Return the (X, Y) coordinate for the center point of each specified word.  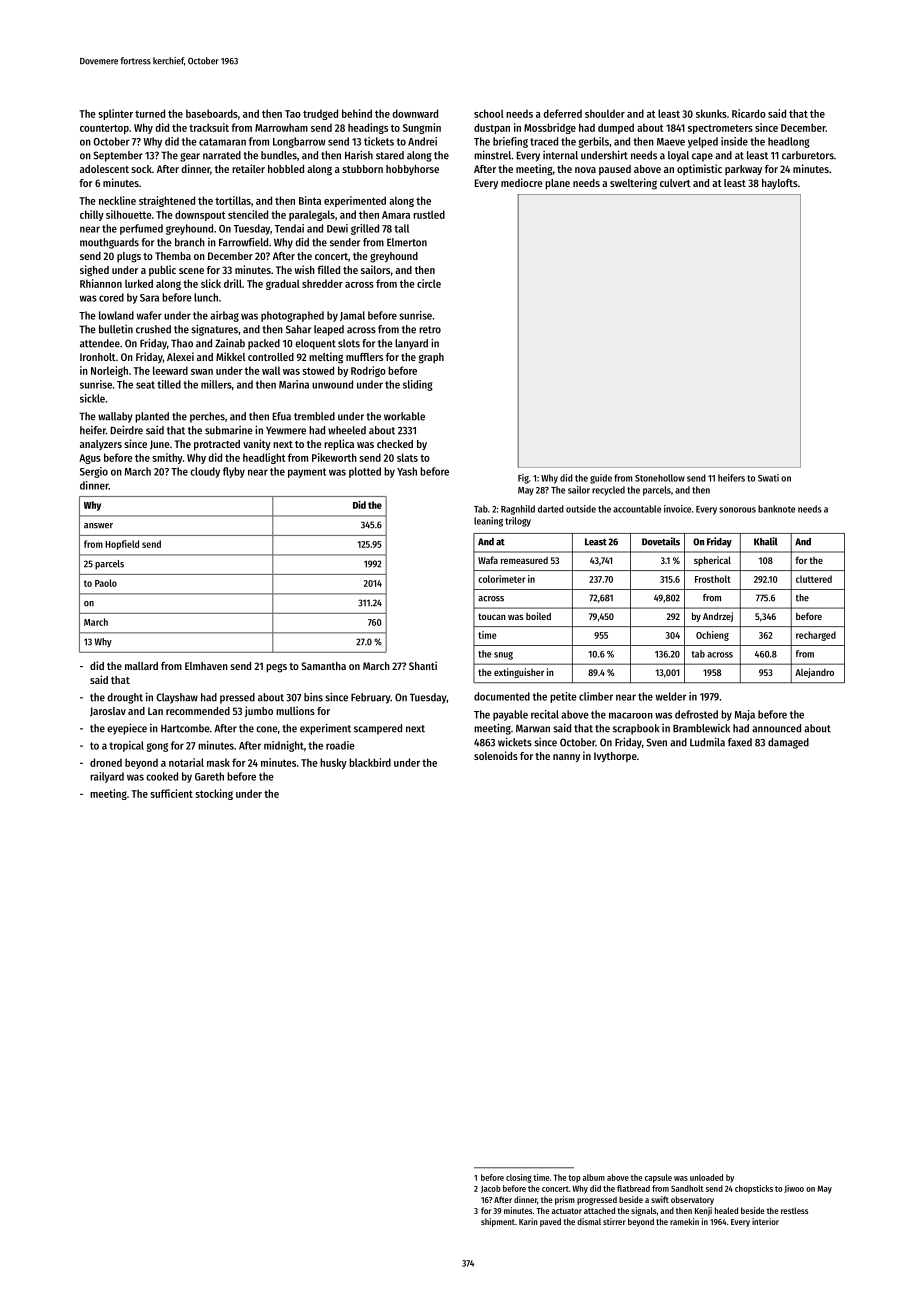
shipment (498, 1222)
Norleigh (109, 371)
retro (430, 330)
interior (765, 1221)
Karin (528, 1221)
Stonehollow (660, 478)
